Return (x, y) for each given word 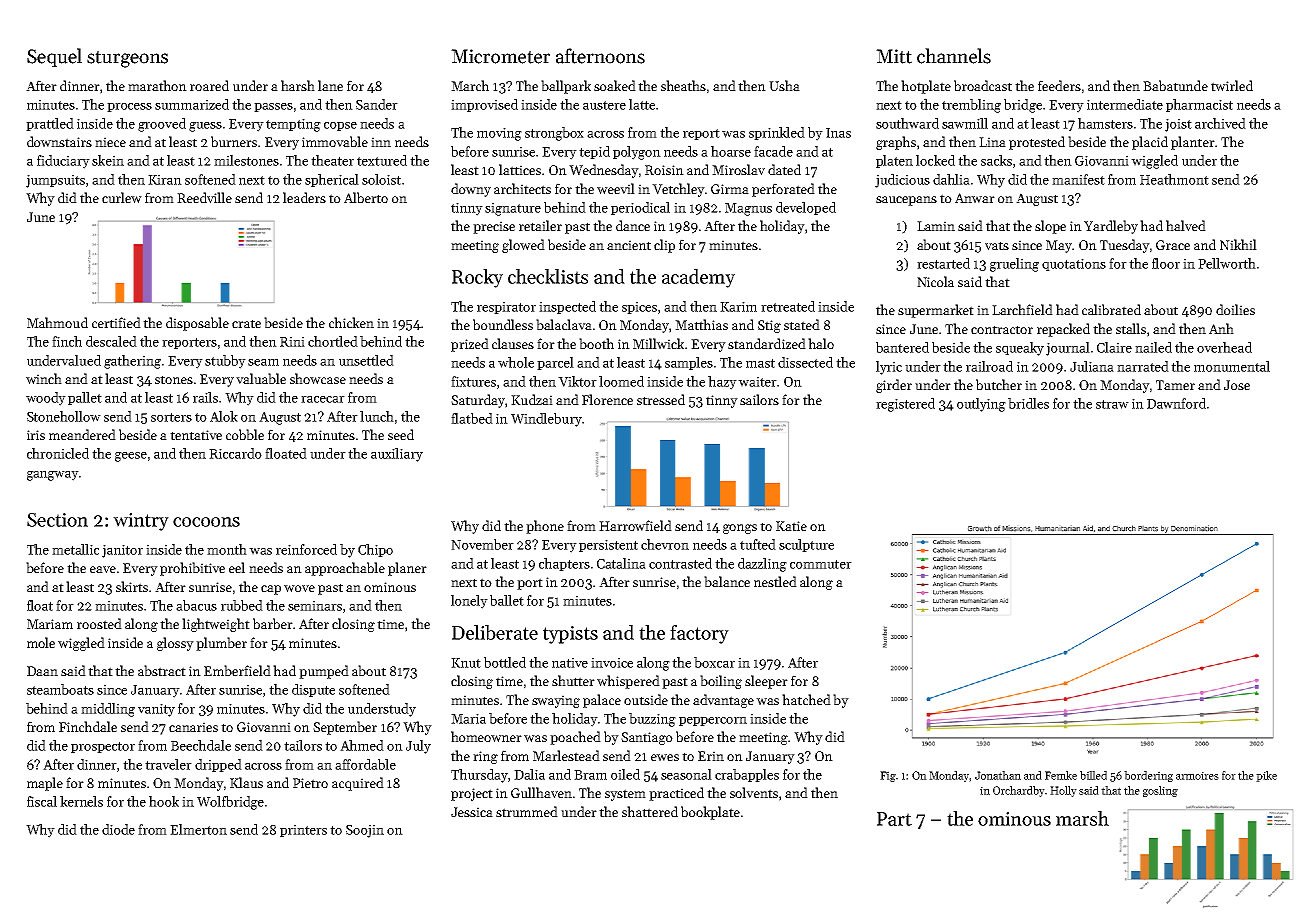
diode (118, 829)
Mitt (894, 56)
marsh (1082, 818)
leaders (304, 197)
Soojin (365, 831)
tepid (594, 152)
